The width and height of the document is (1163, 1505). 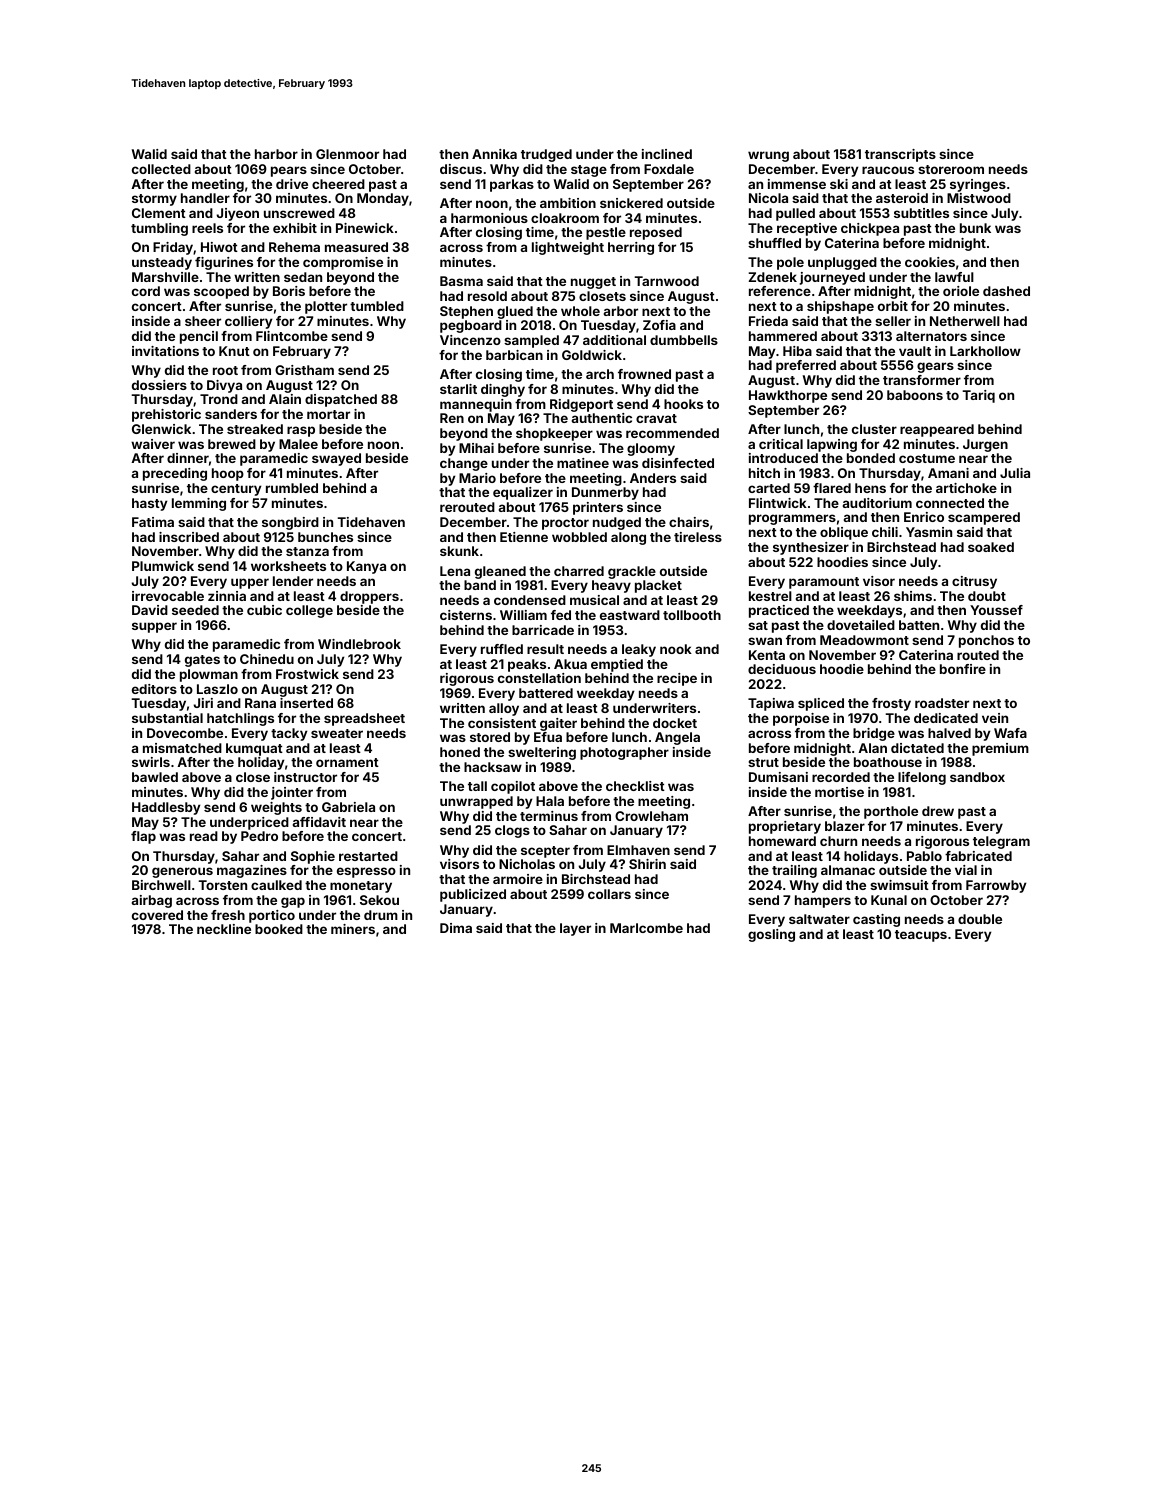 What do you see at coordinates (224, 929) in the document?
I see `neckline` at bounding box center [224, 929].
